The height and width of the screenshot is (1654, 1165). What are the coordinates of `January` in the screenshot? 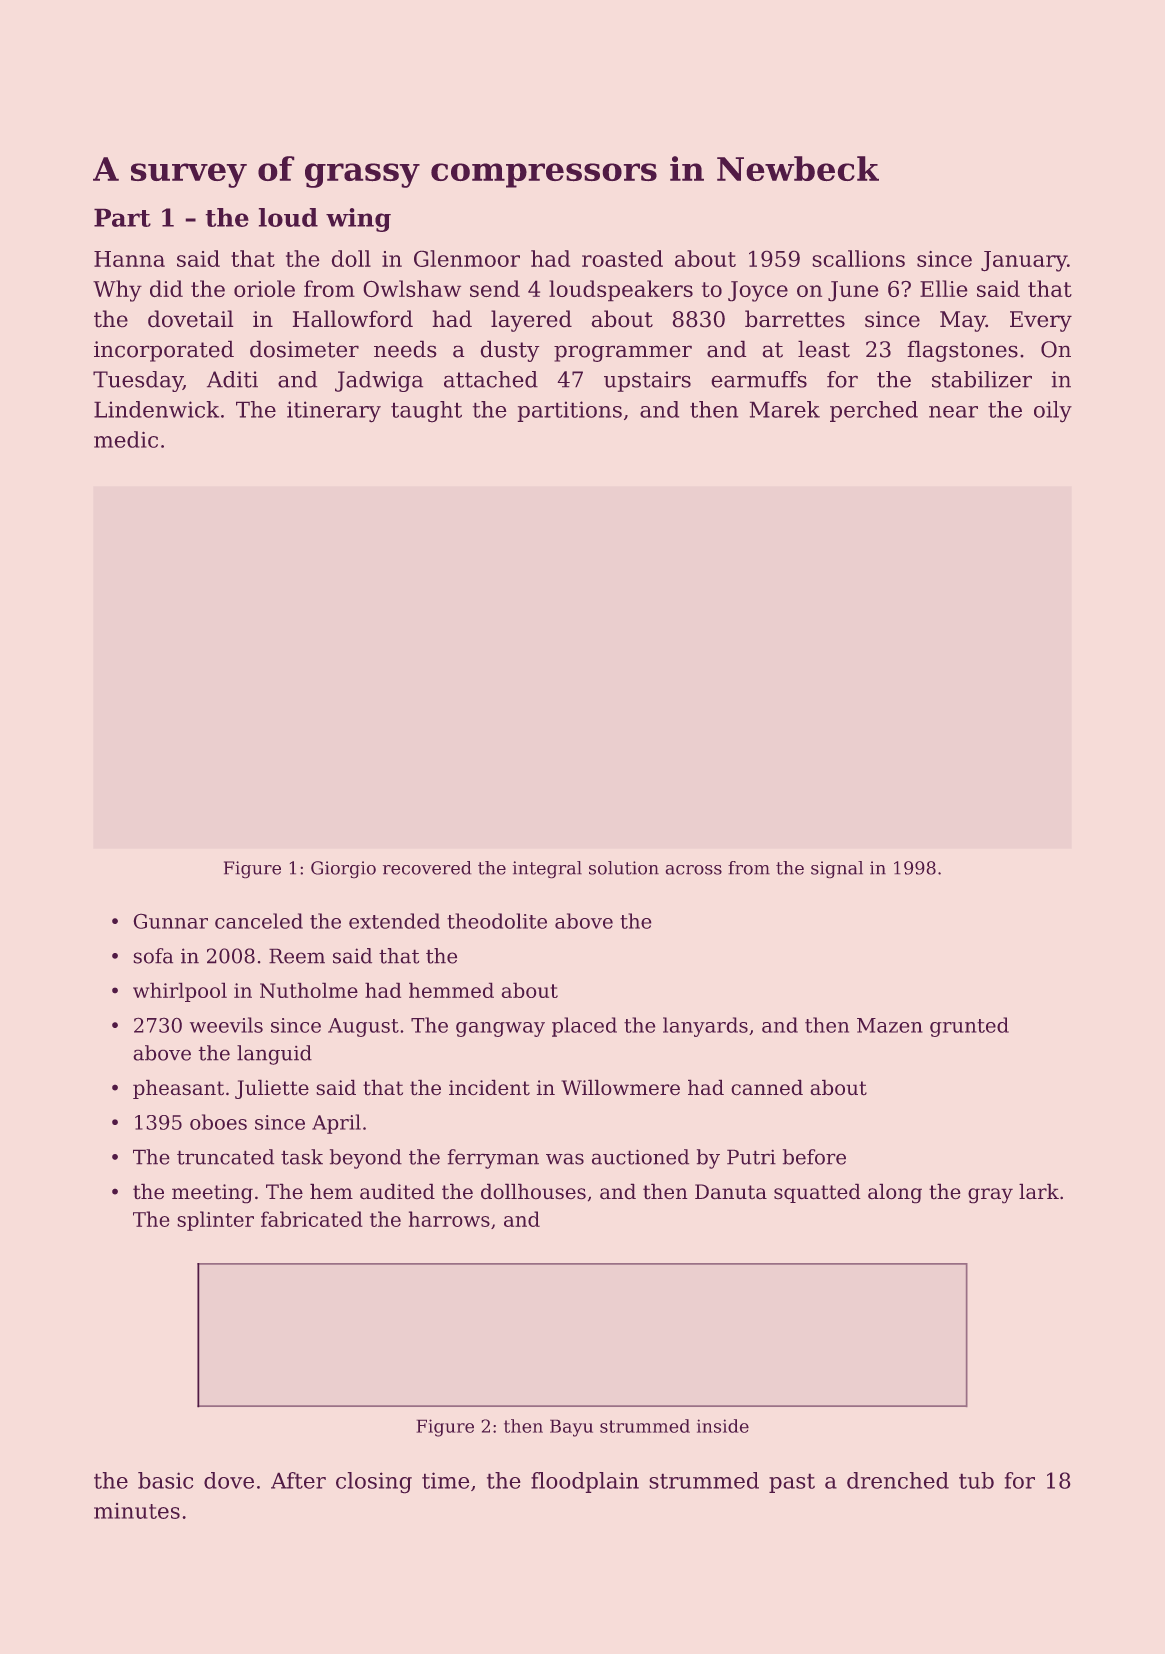 It's located at (1024, 261).
